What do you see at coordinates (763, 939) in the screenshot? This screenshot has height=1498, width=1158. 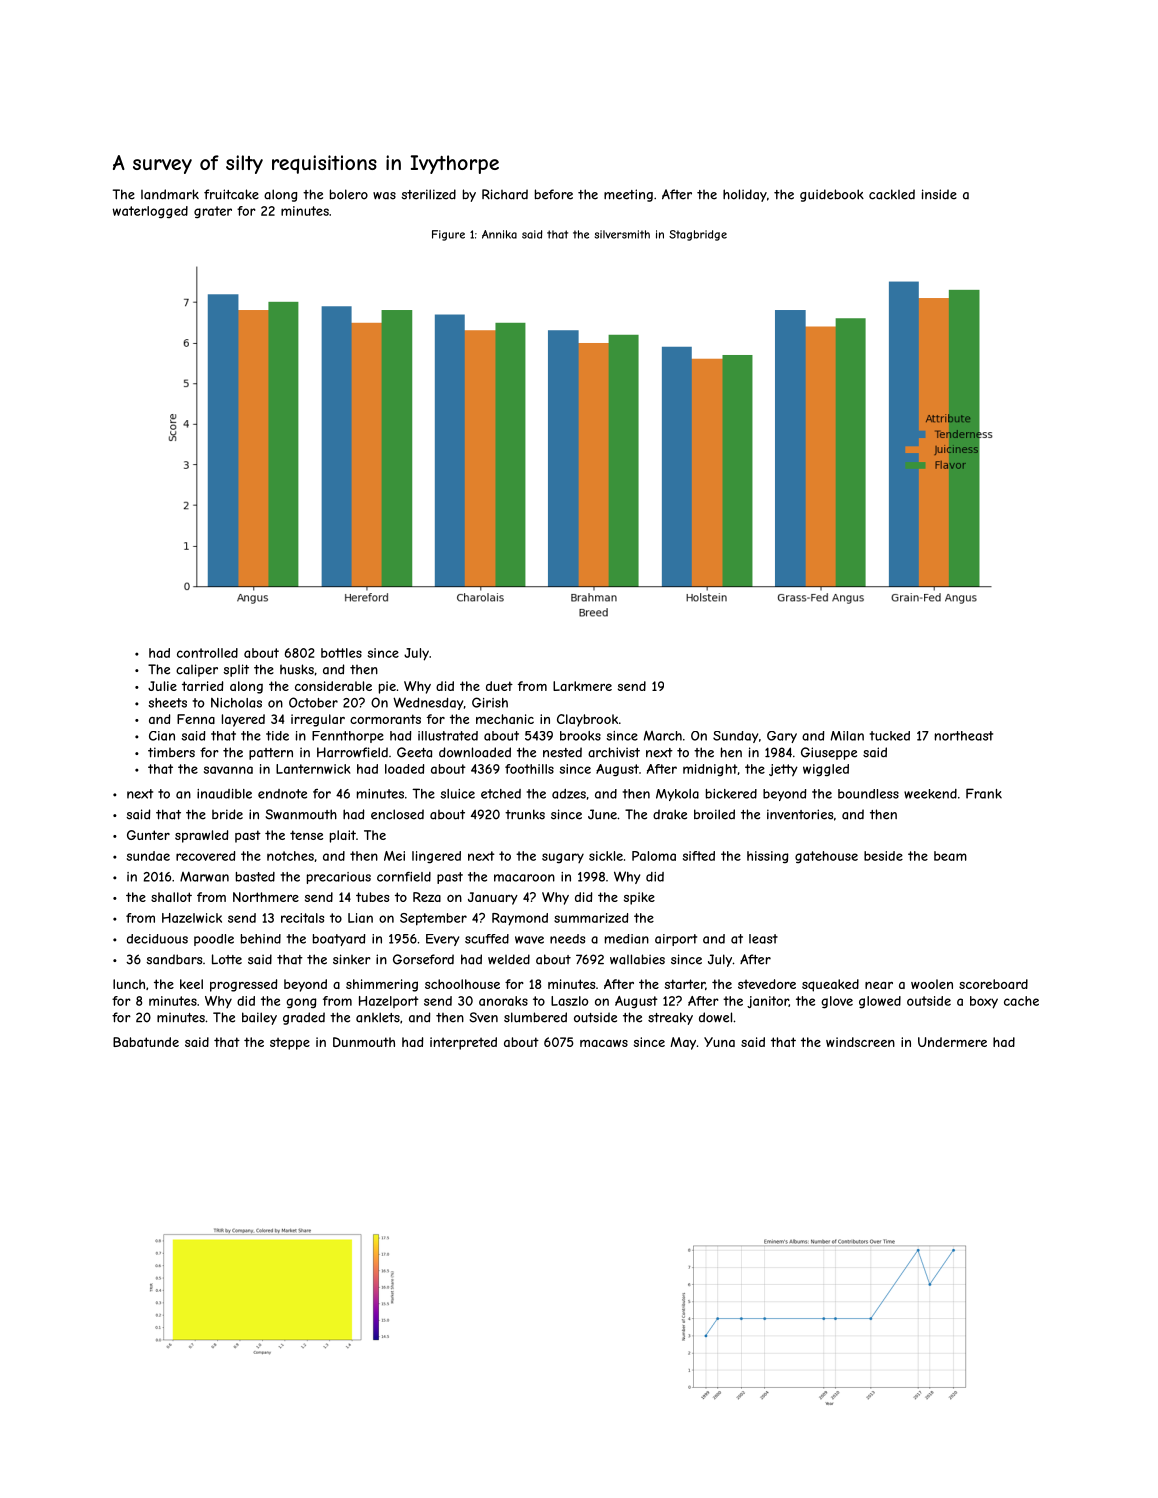 I see `least` at bounding box center [763, 939].
